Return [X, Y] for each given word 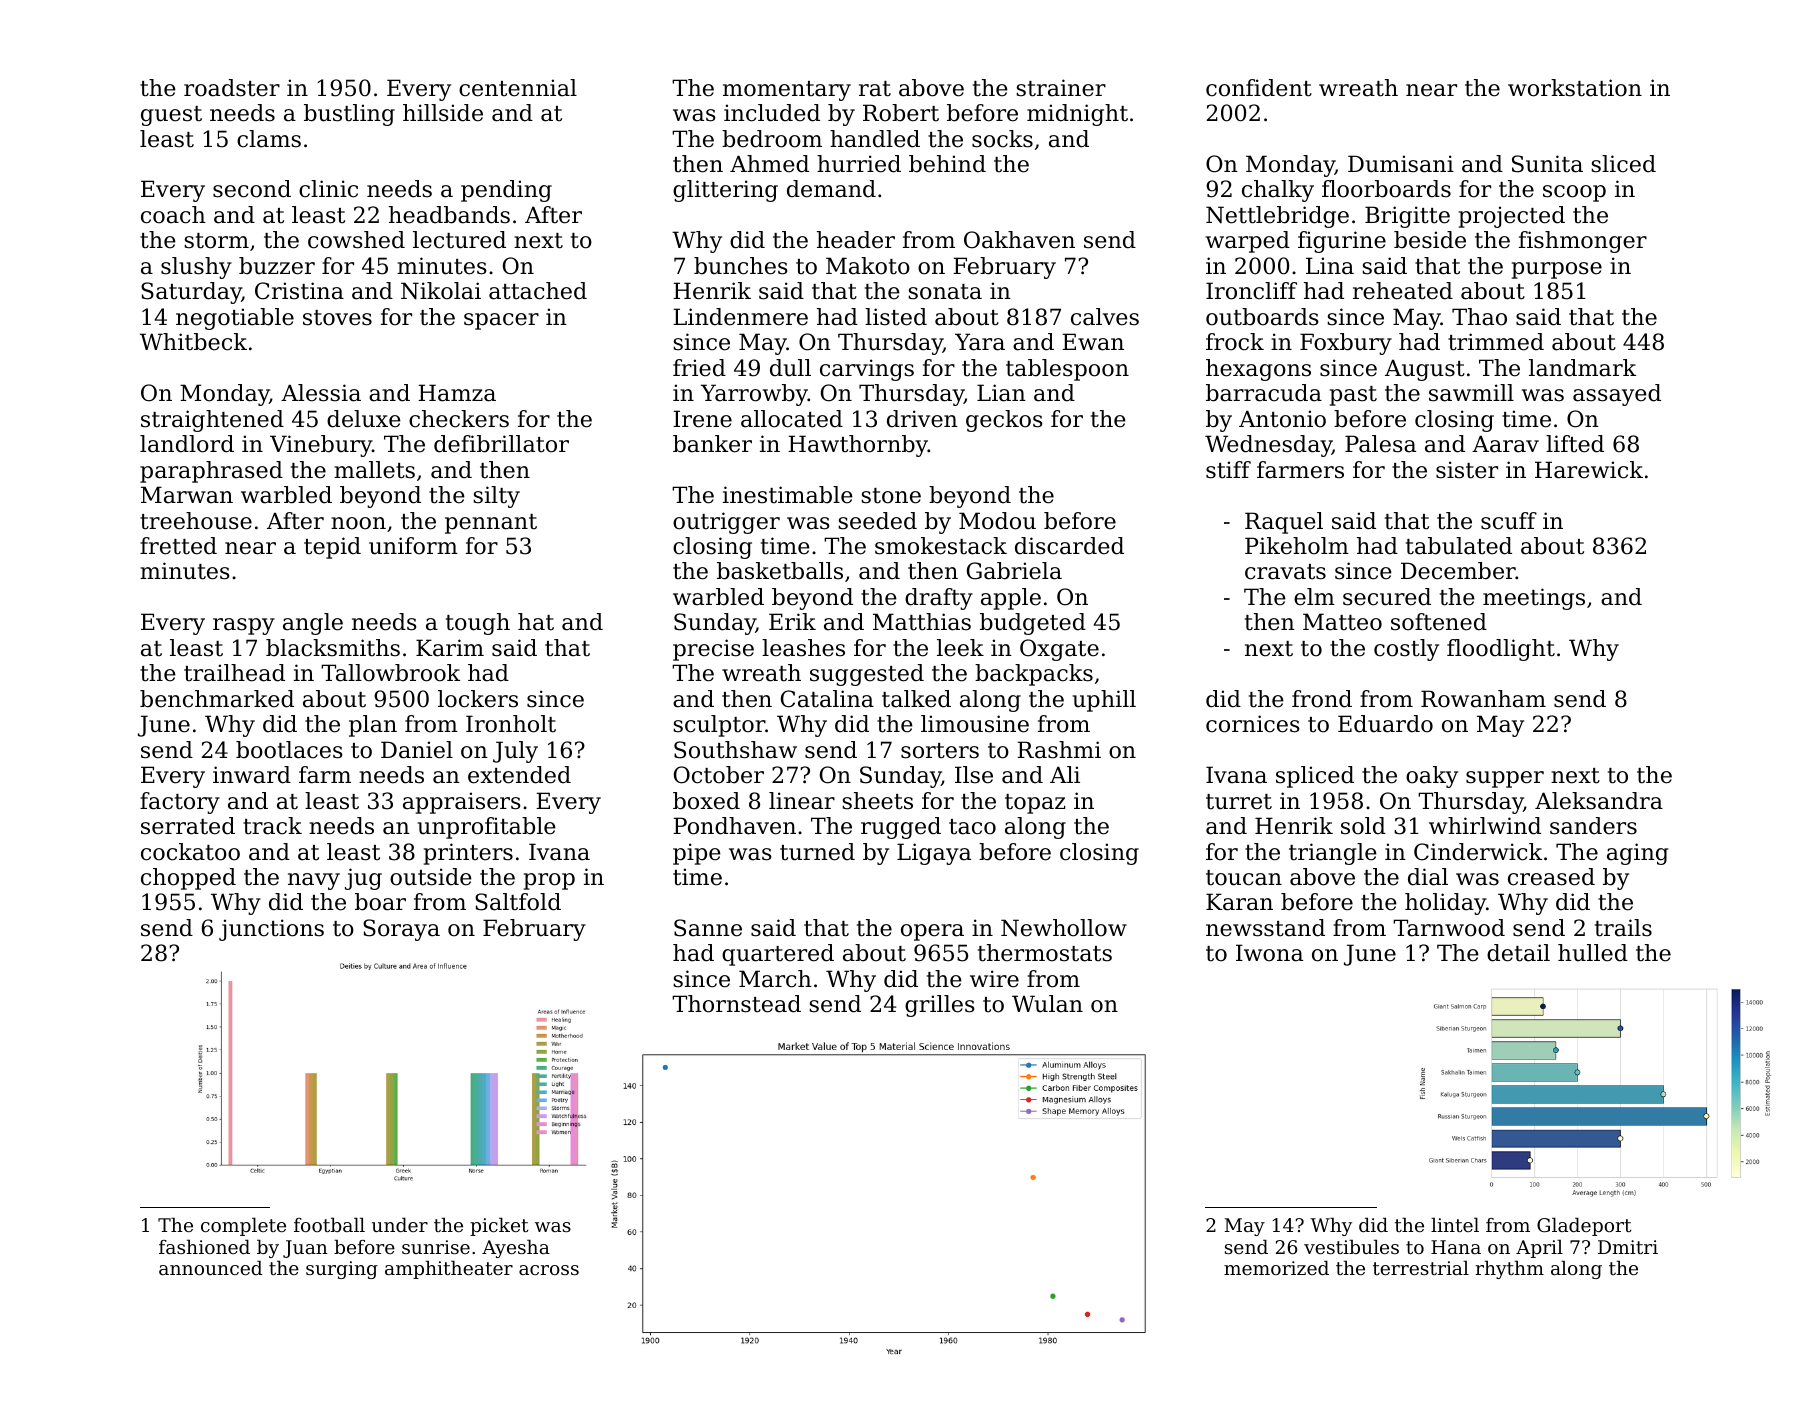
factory [180, 803]
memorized [1276, 1267]
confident [1259, 88]
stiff [1228, 470]
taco [972, 827]
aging [1637, 854]
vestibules [1351, 1246]
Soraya [401, 930]
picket [499, 1226]
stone [891, 496]
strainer [1061, 88]
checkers [459, 419]
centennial [518, 88]
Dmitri [1628, 1247]
